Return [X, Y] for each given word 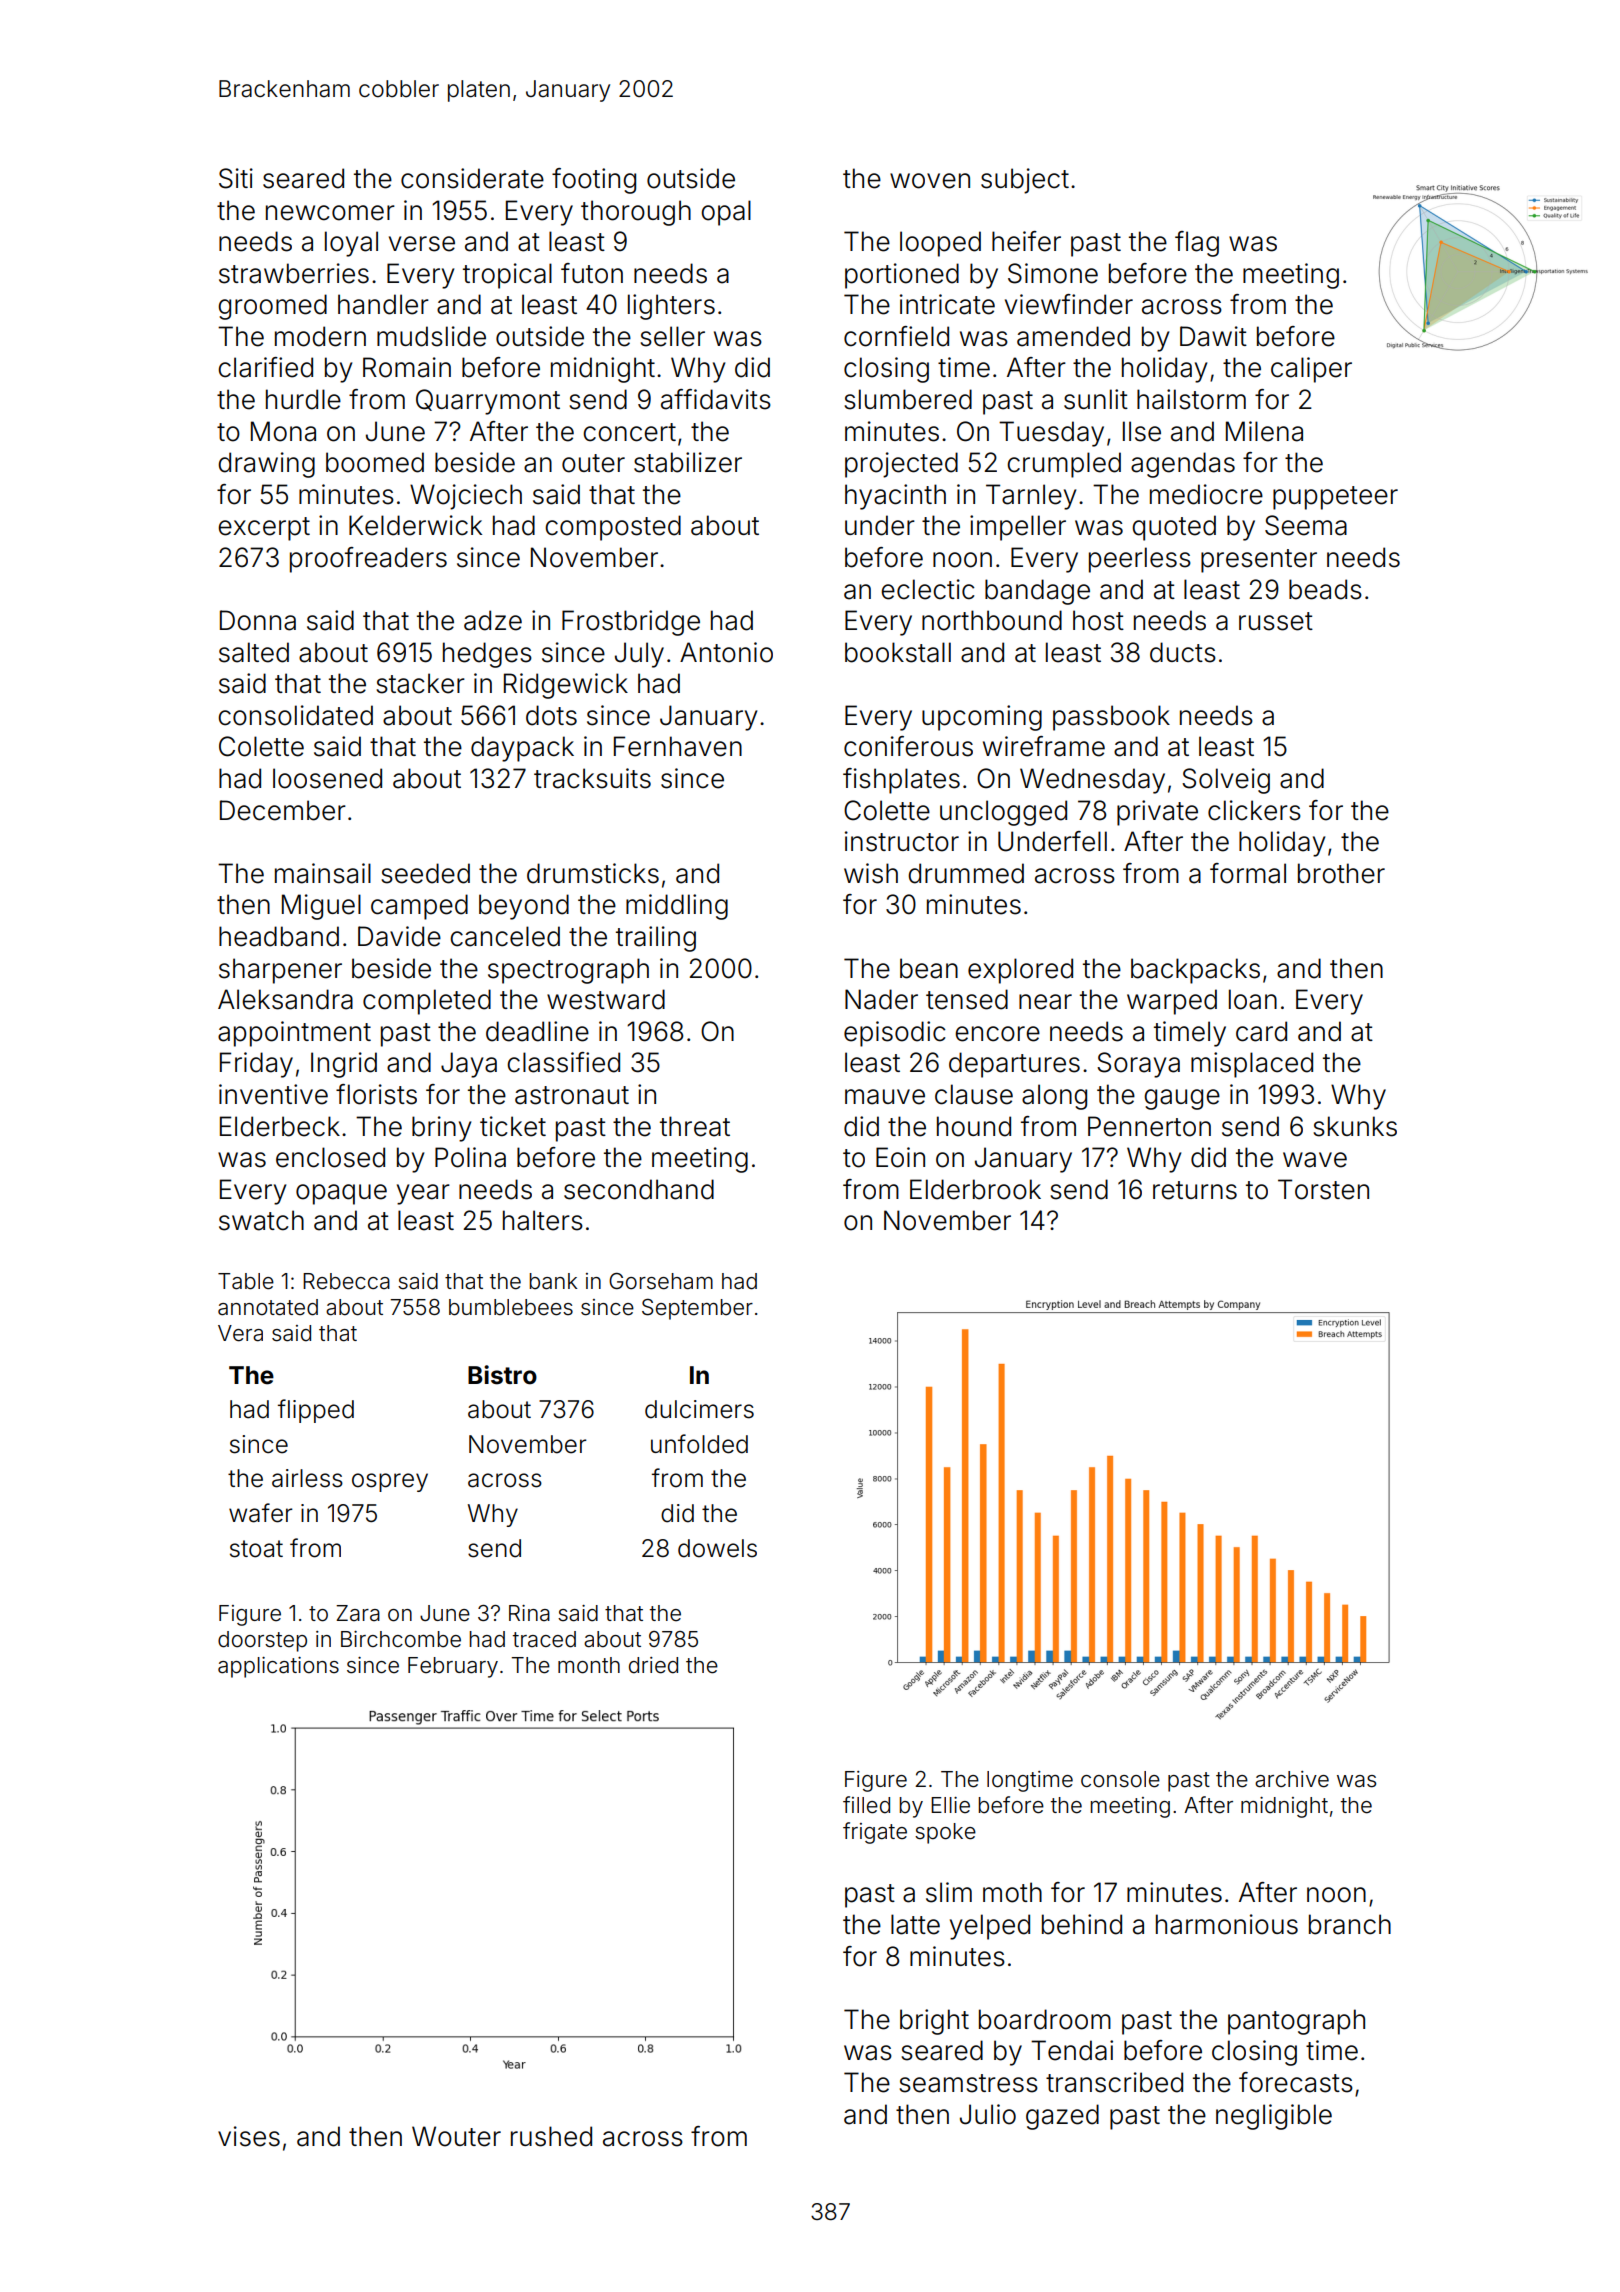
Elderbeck [280, 1126]
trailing [656, 939]
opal [726, 213]
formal [1248, 873]
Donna [258, 620]
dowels [717, 1548]
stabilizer [688, 462]
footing [594, 181]
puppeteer [1335, 498]
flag [1197, 244]
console [1120, 1779]
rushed [551, 2136]
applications [278, 1667]
